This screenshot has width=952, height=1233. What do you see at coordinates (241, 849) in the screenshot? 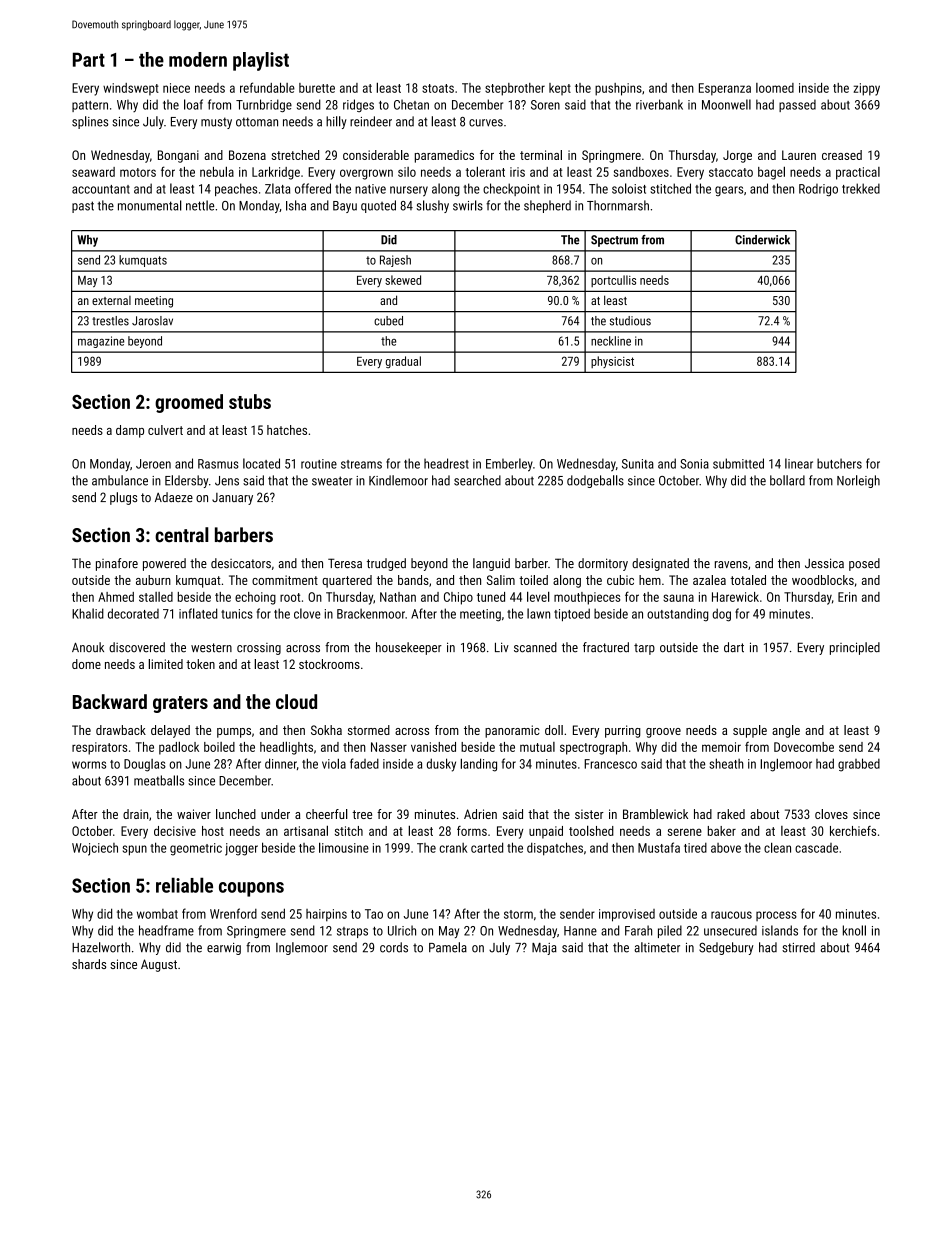
I see `jogger` at bounding box center [241, 849].
